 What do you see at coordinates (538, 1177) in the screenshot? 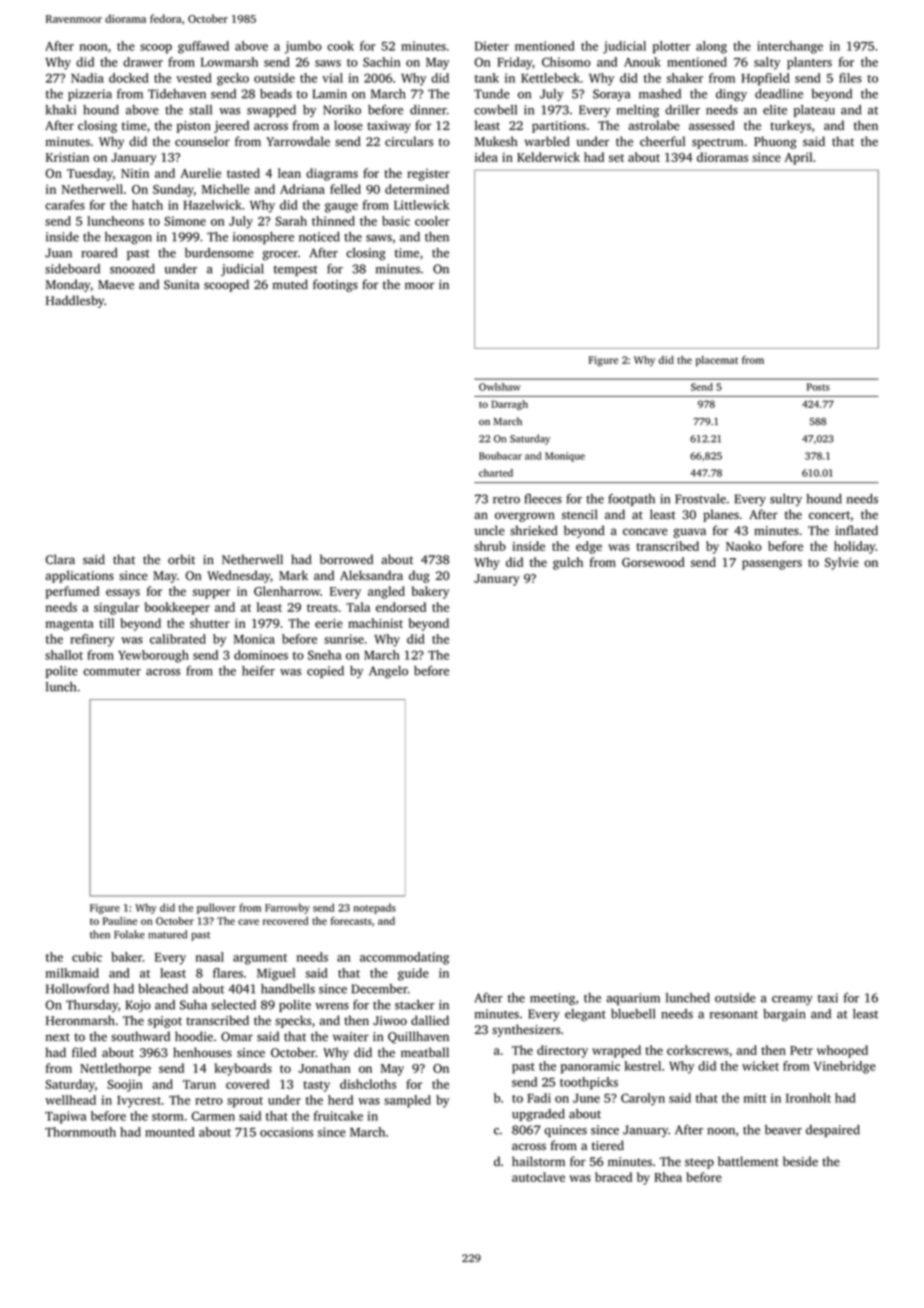
I see `autoclave` at bounding box center [538, 1177].
